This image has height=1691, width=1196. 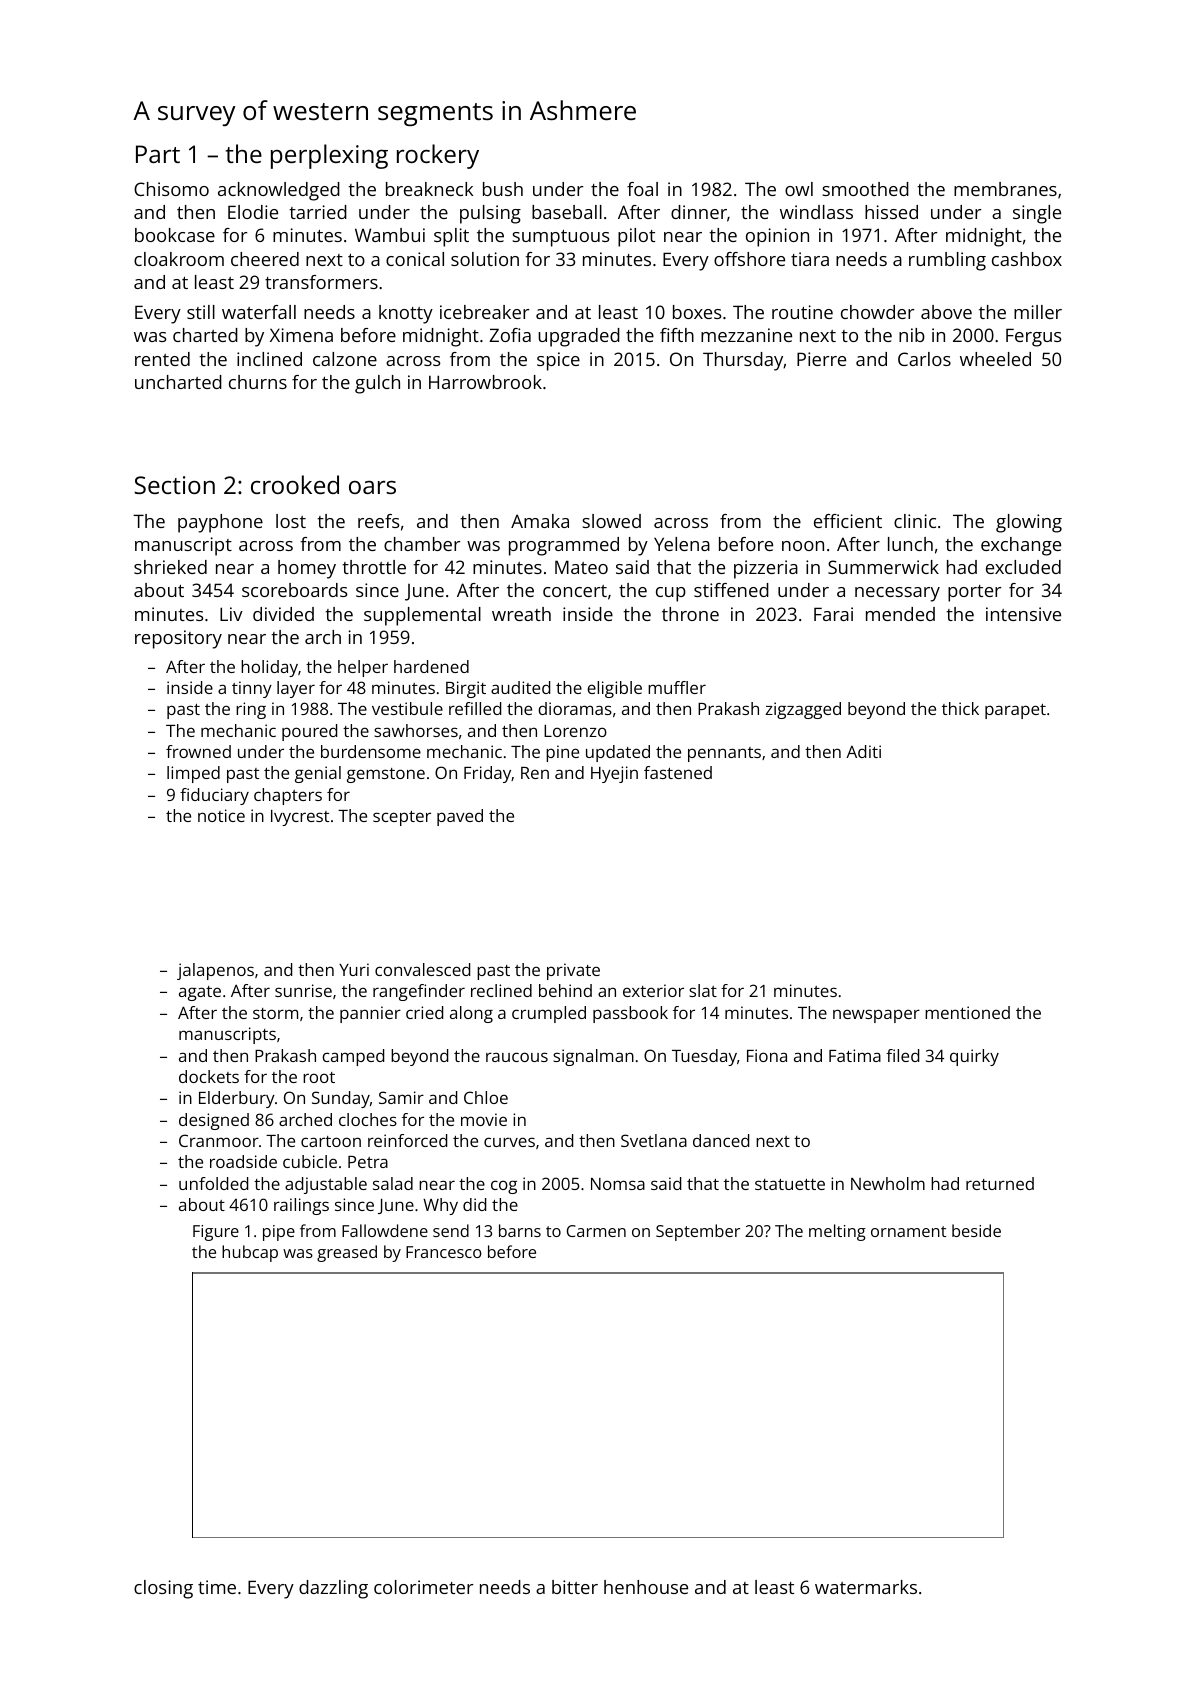 What do you see at coordinates (1023, 614) in the image?
I see `intensive` at bounding box center [1023, 614].
